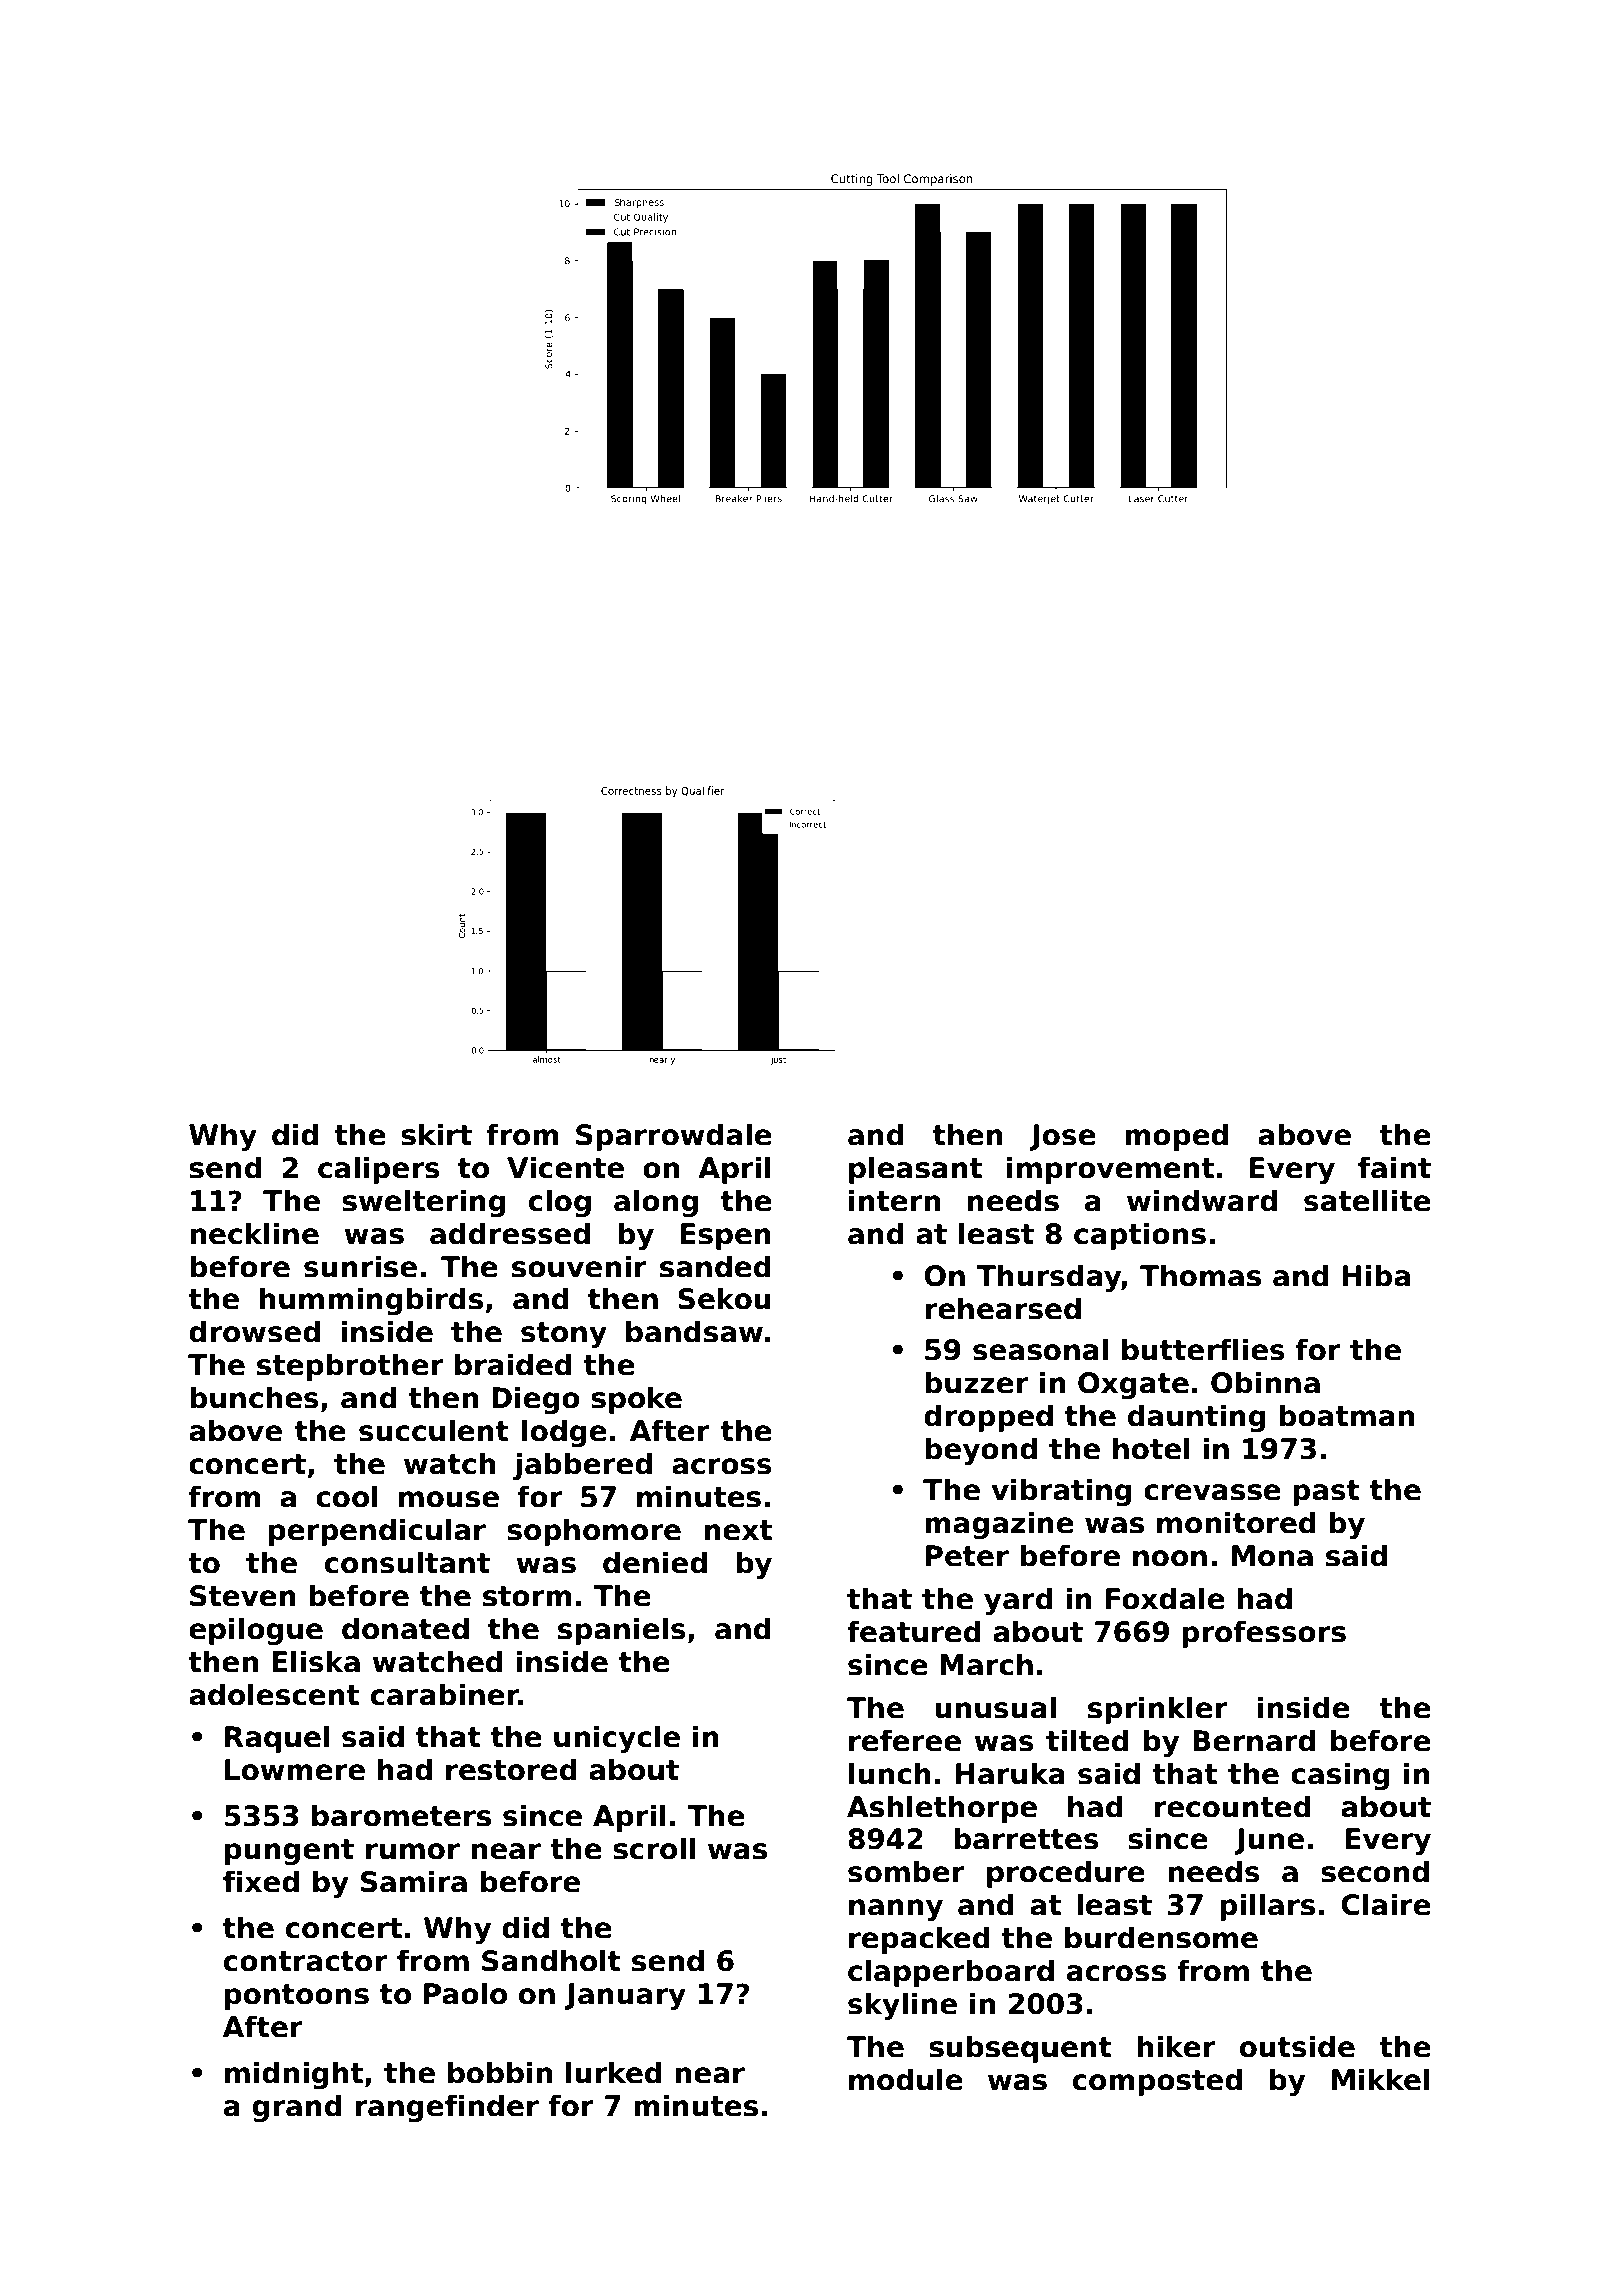 The height and width of the page is (2292, 1620). Describe the element at coordinates (436, 1134) in the page. I see `skirt` at that location.
